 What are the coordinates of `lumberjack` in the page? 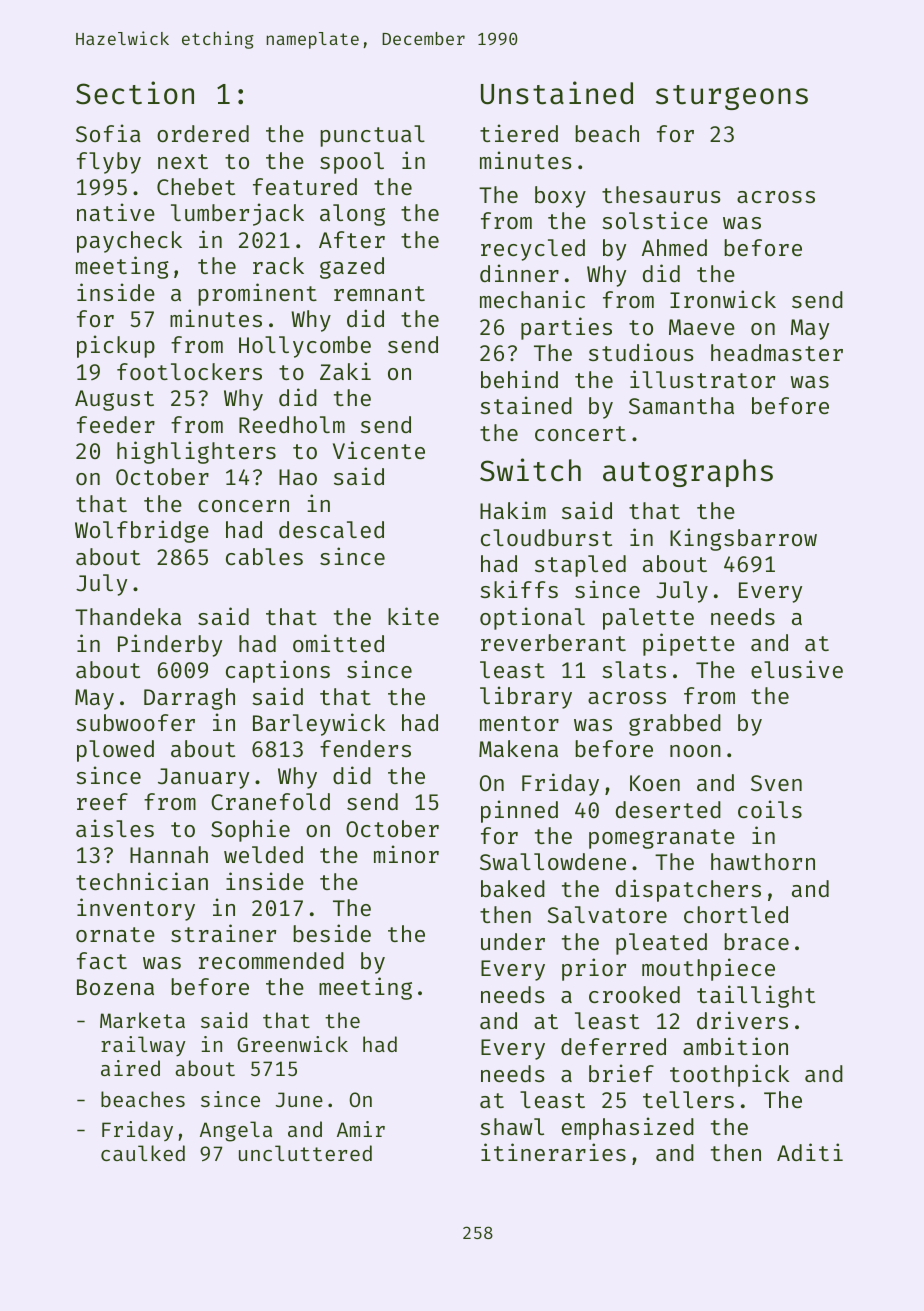 It's located at (237, 214).
